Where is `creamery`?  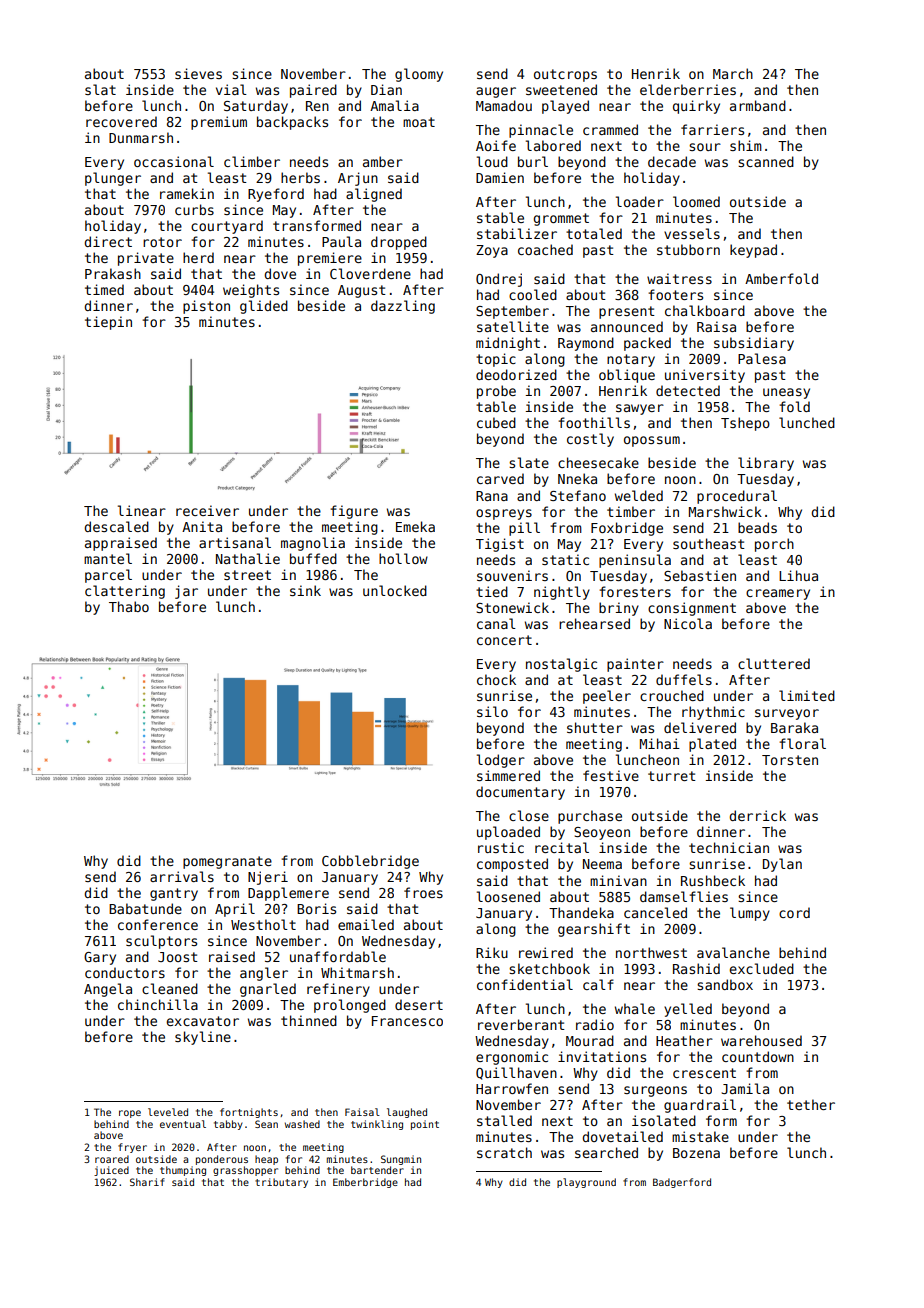 creamery is located at coordinates (778, 594).
